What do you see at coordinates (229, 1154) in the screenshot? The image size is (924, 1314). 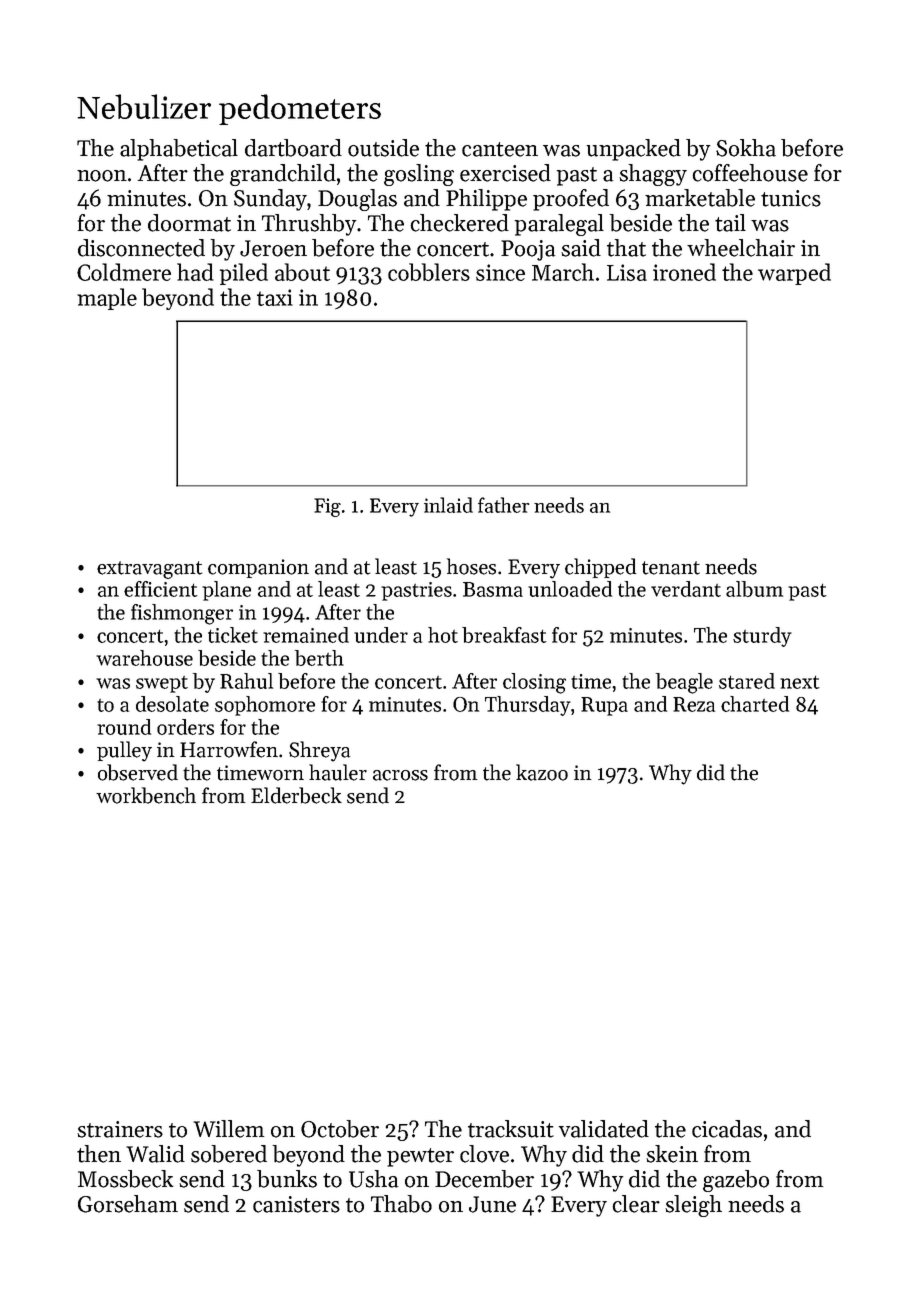 I see `sobered` at bounding box center [229, 1154].
